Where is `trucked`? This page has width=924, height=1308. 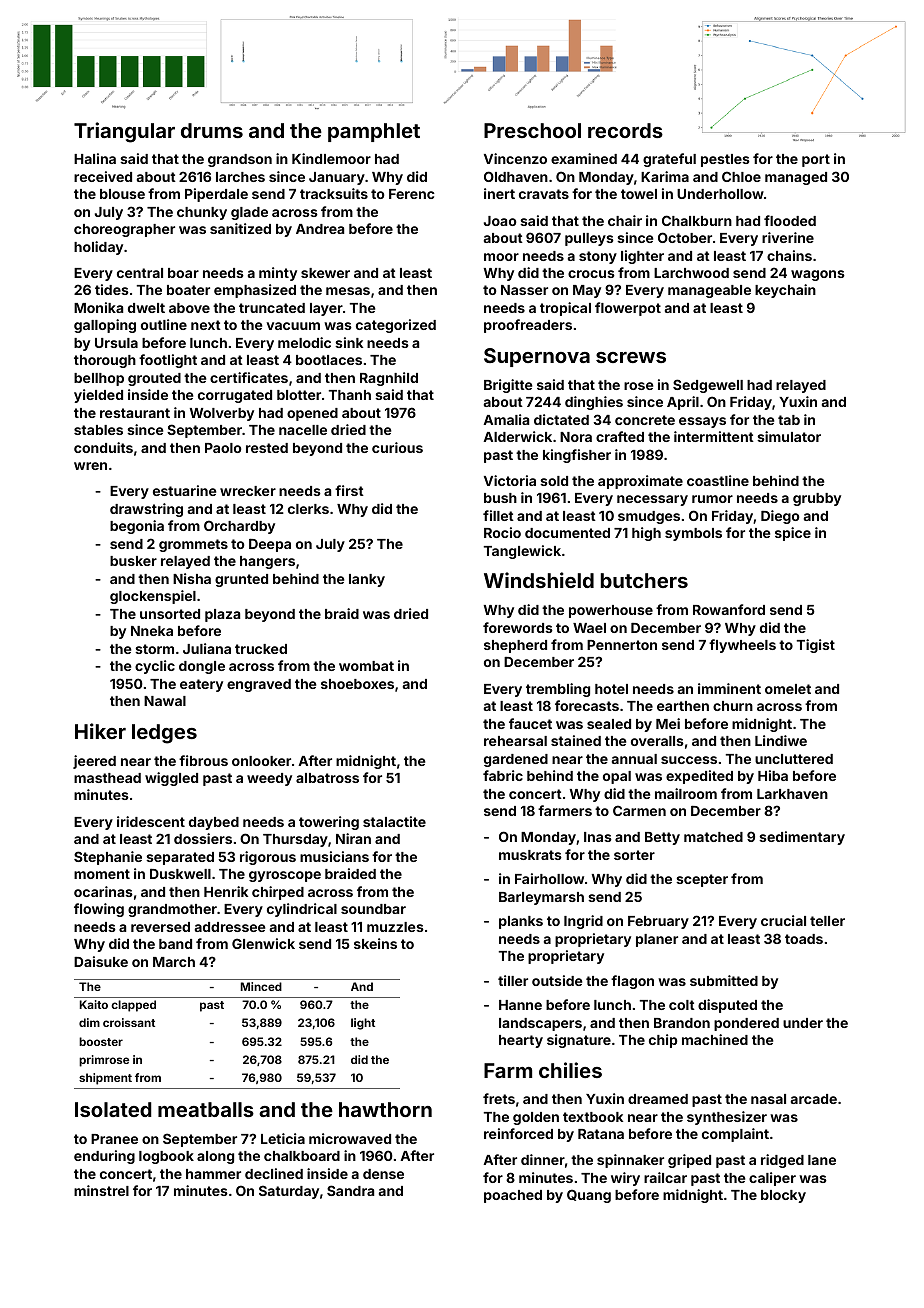 trucked is located at coordinates (261, 649).
